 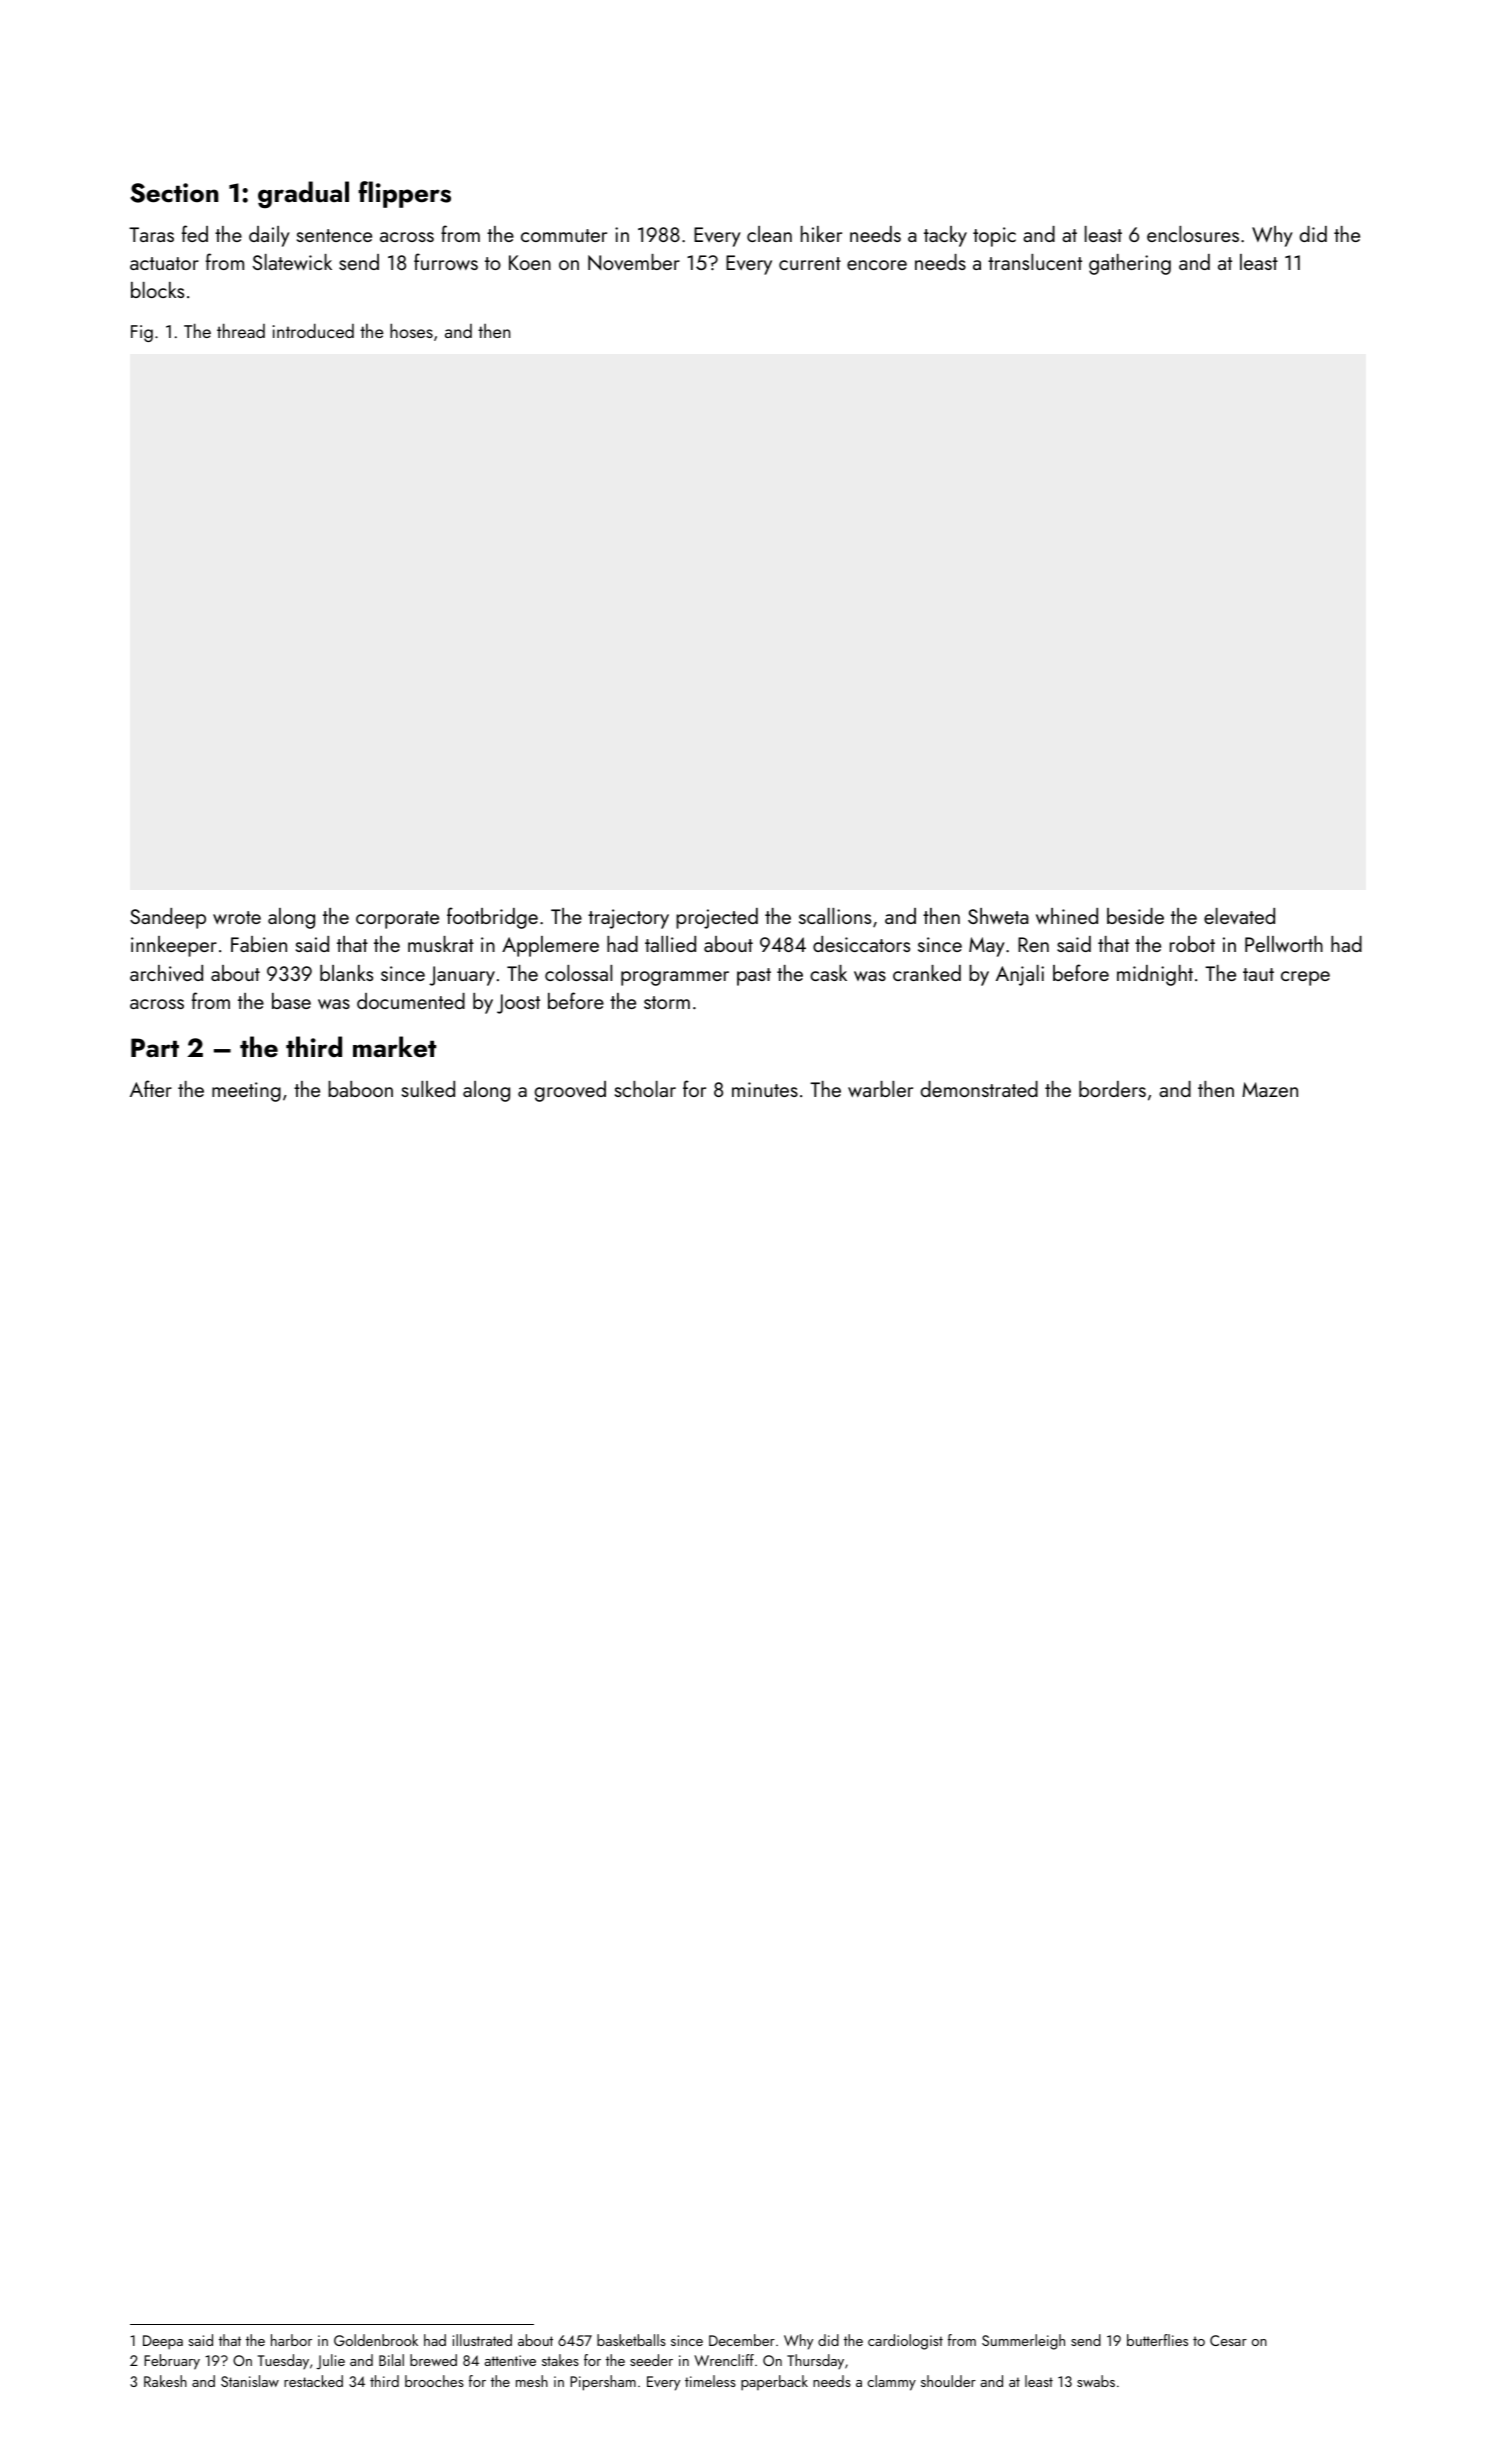 I want to click on scholar, so click(x=645, y=1089).
